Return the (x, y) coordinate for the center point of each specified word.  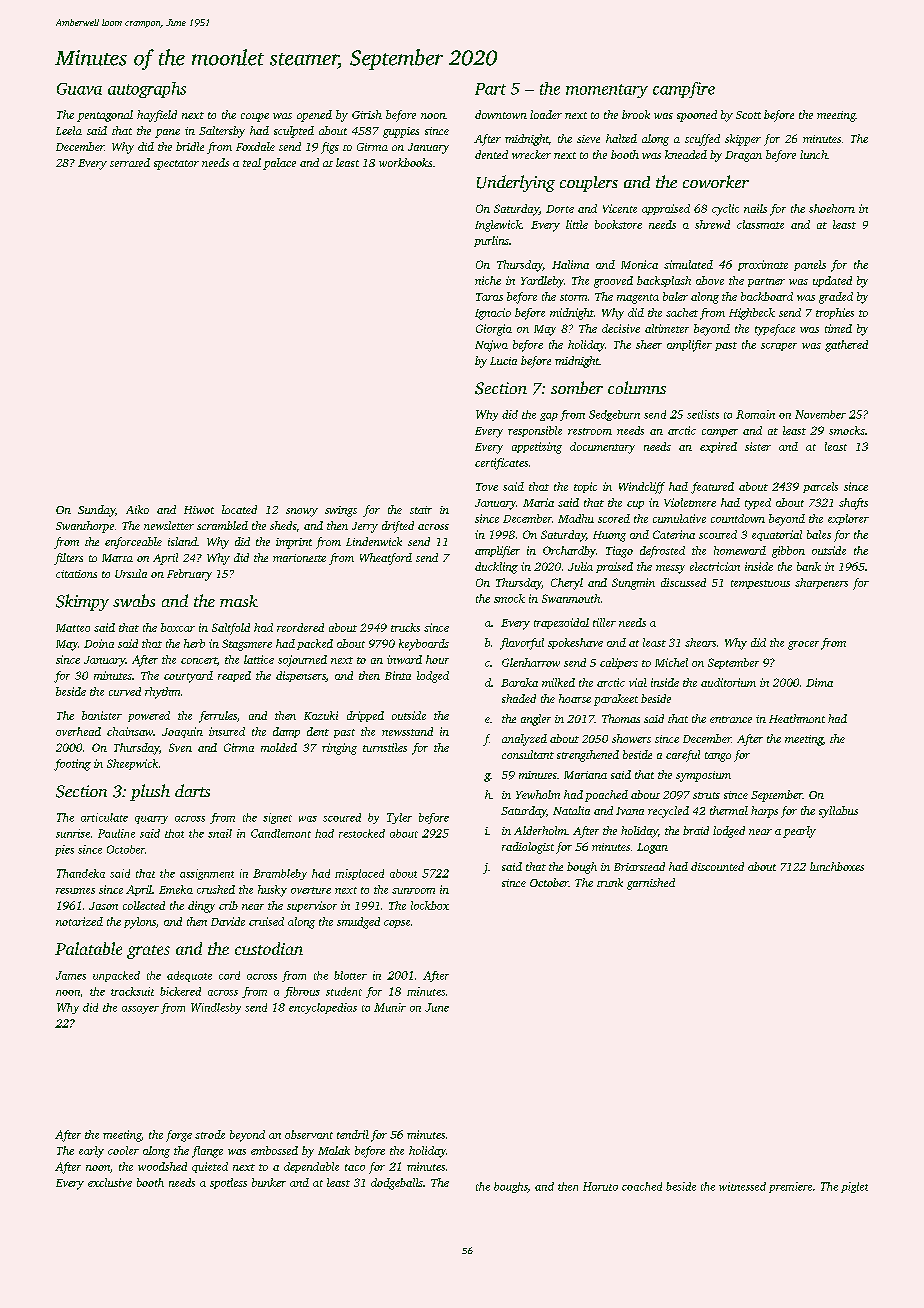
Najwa (491, 346)
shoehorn (832, 208)
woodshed (162, 1166)
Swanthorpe (85, 527)
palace (279, 164)
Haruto (600, 1186)
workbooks (405, 162)
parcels (820, 487)
